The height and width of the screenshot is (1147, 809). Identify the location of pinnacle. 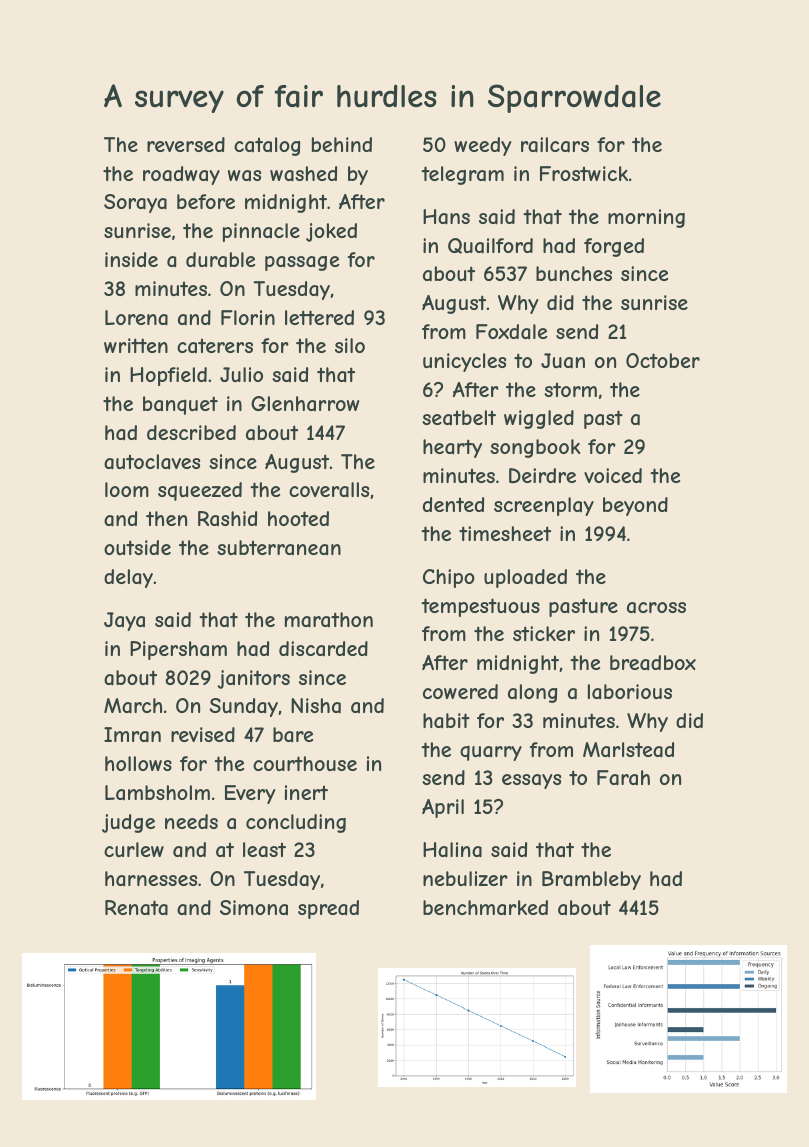
(261, 232).
